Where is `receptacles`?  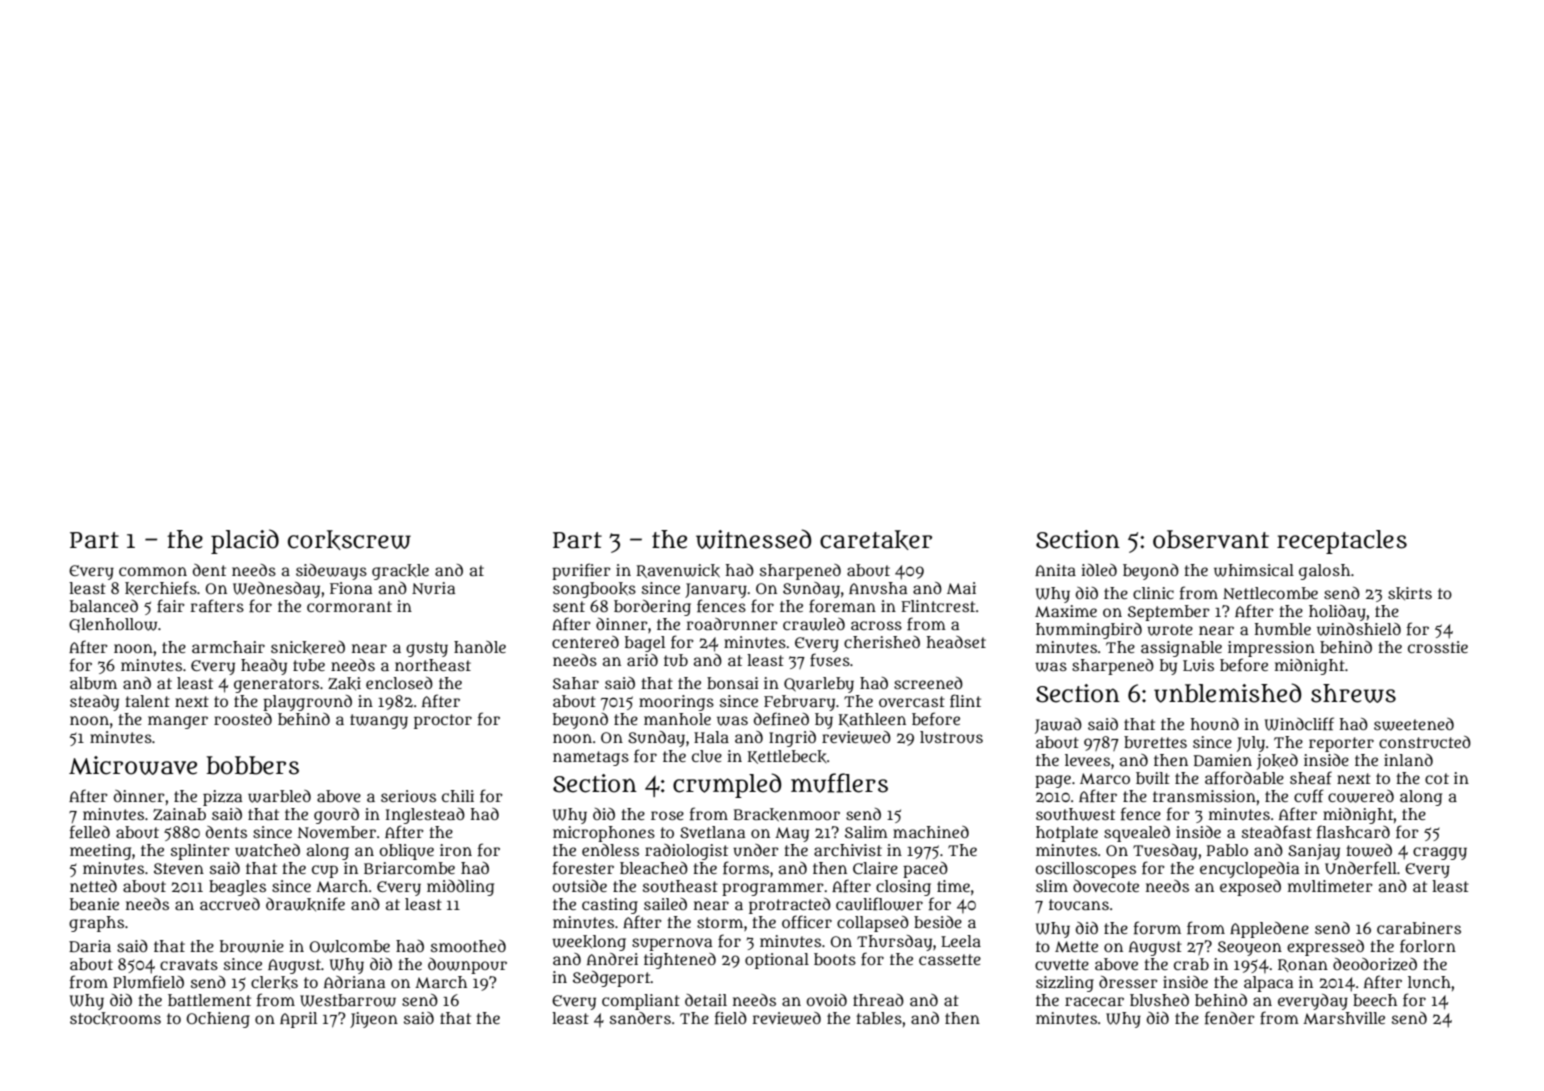
receptacles is located at coordinates (1342, 542).
